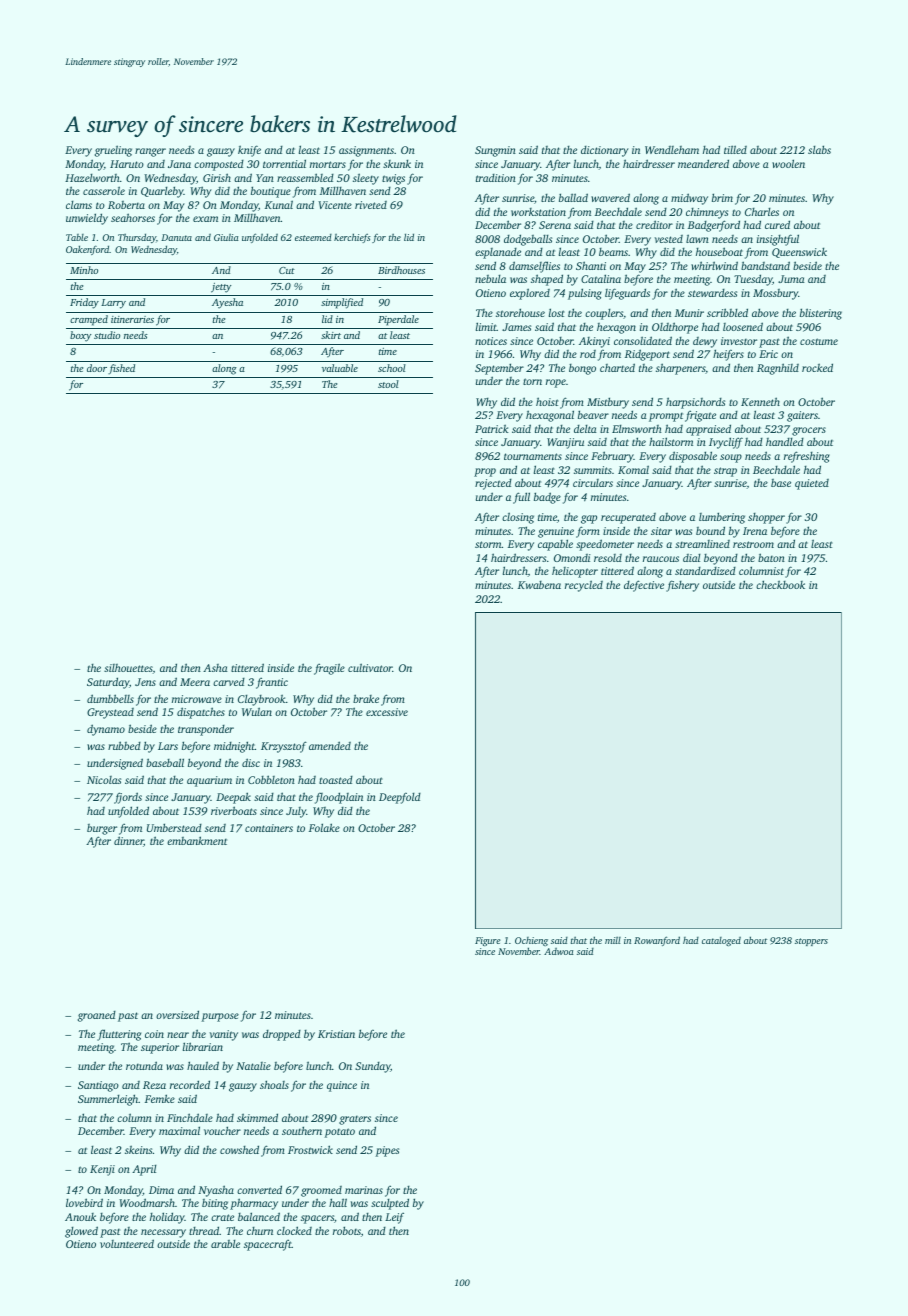 The width and height of the screenshot is (908, 1316). I want to click on summits, so click(593, 470).
